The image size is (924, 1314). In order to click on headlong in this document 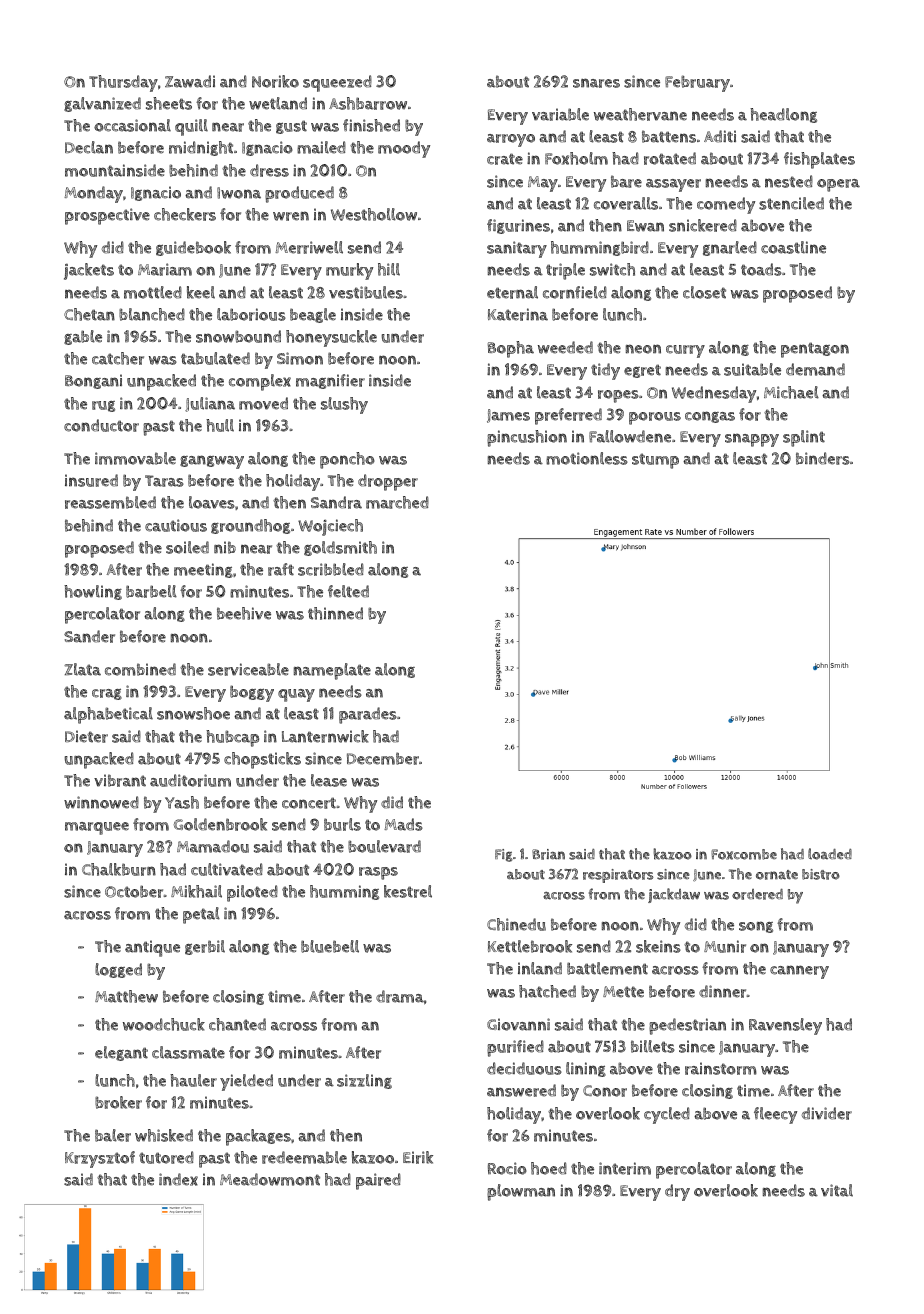, I will do `click(783, 115)`.
